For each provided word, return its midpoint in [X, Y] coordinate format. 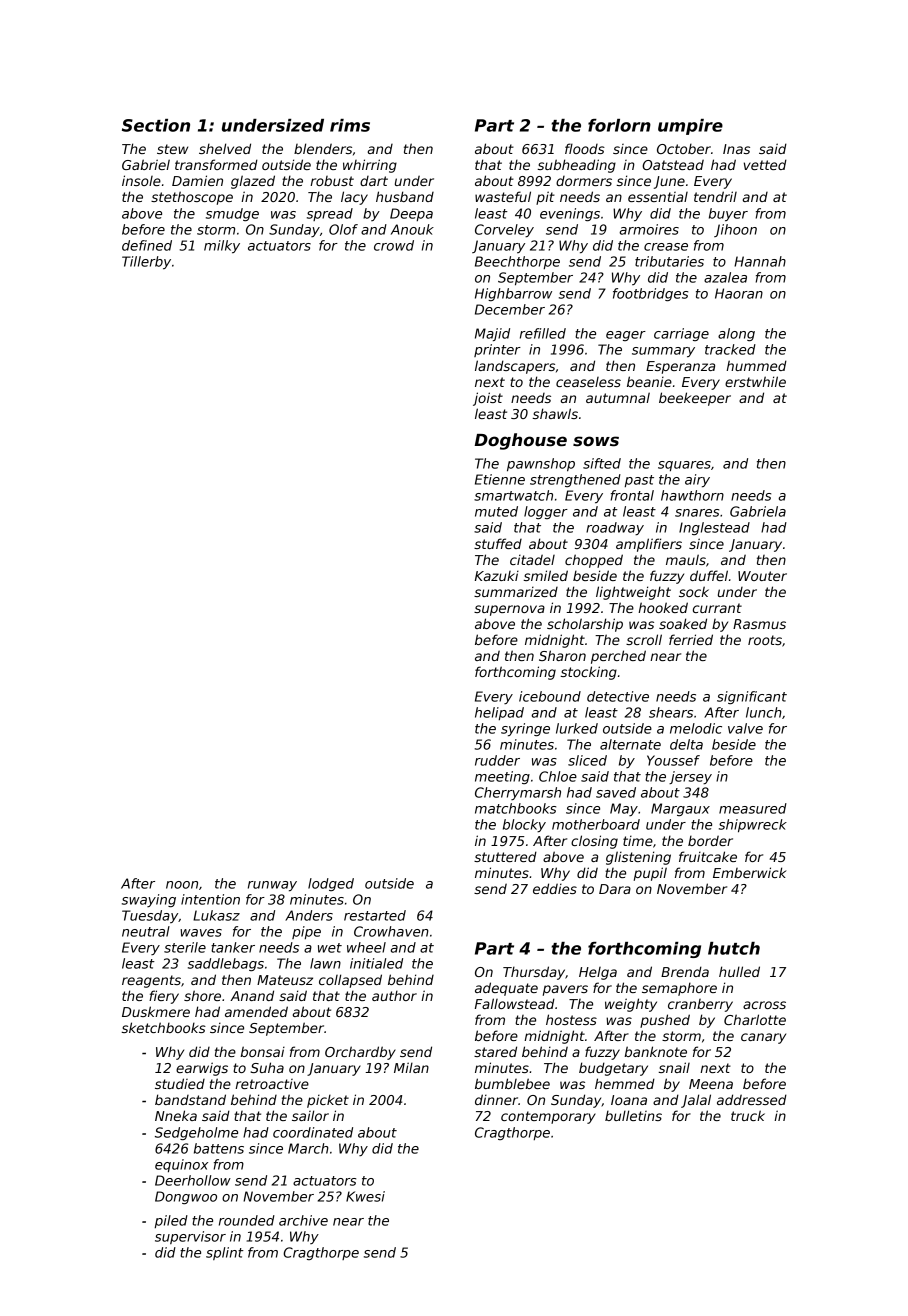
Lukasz [216, 915]
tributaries [669, 261]
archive [303, 1220]
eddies [555, 888]
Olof [343, 229]
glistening [638, 858]
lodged [331, 884]
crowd [394, 245]
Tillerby [146, 263]
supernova [509, 610]
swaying [149, 900]
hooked [663, 607]
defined [147, 245]
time [638, 840]
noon [182, 885]
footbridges [650, 294]
